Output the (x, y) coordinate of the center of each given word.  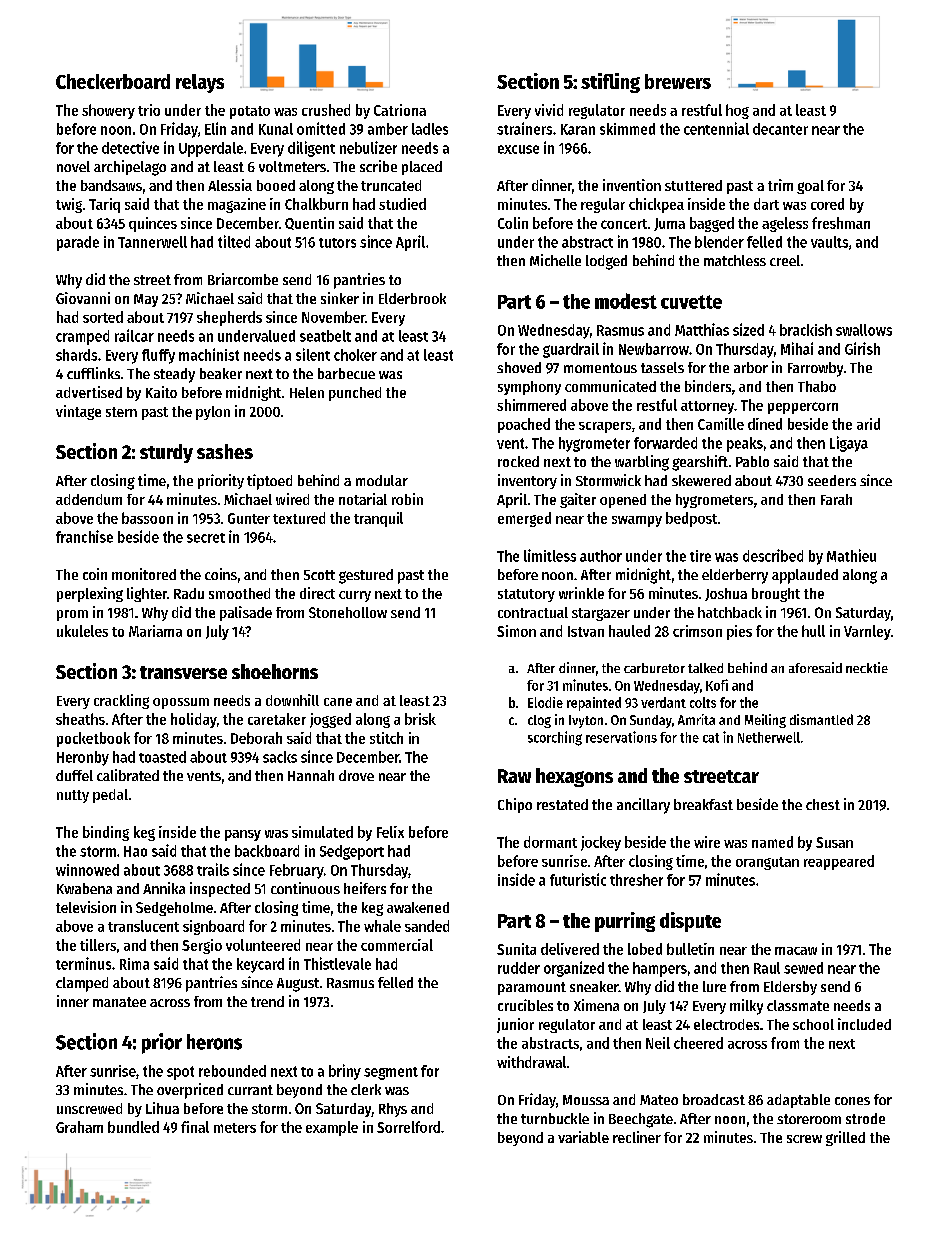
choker (355, 355)
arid (868, 424)
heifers (365, 888)
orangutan (767, 863)
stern (121, 412)
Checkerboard (113, 81)
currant (250, 1090)
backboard (267, 851)
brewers (678, 81)
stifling (610, 83)
